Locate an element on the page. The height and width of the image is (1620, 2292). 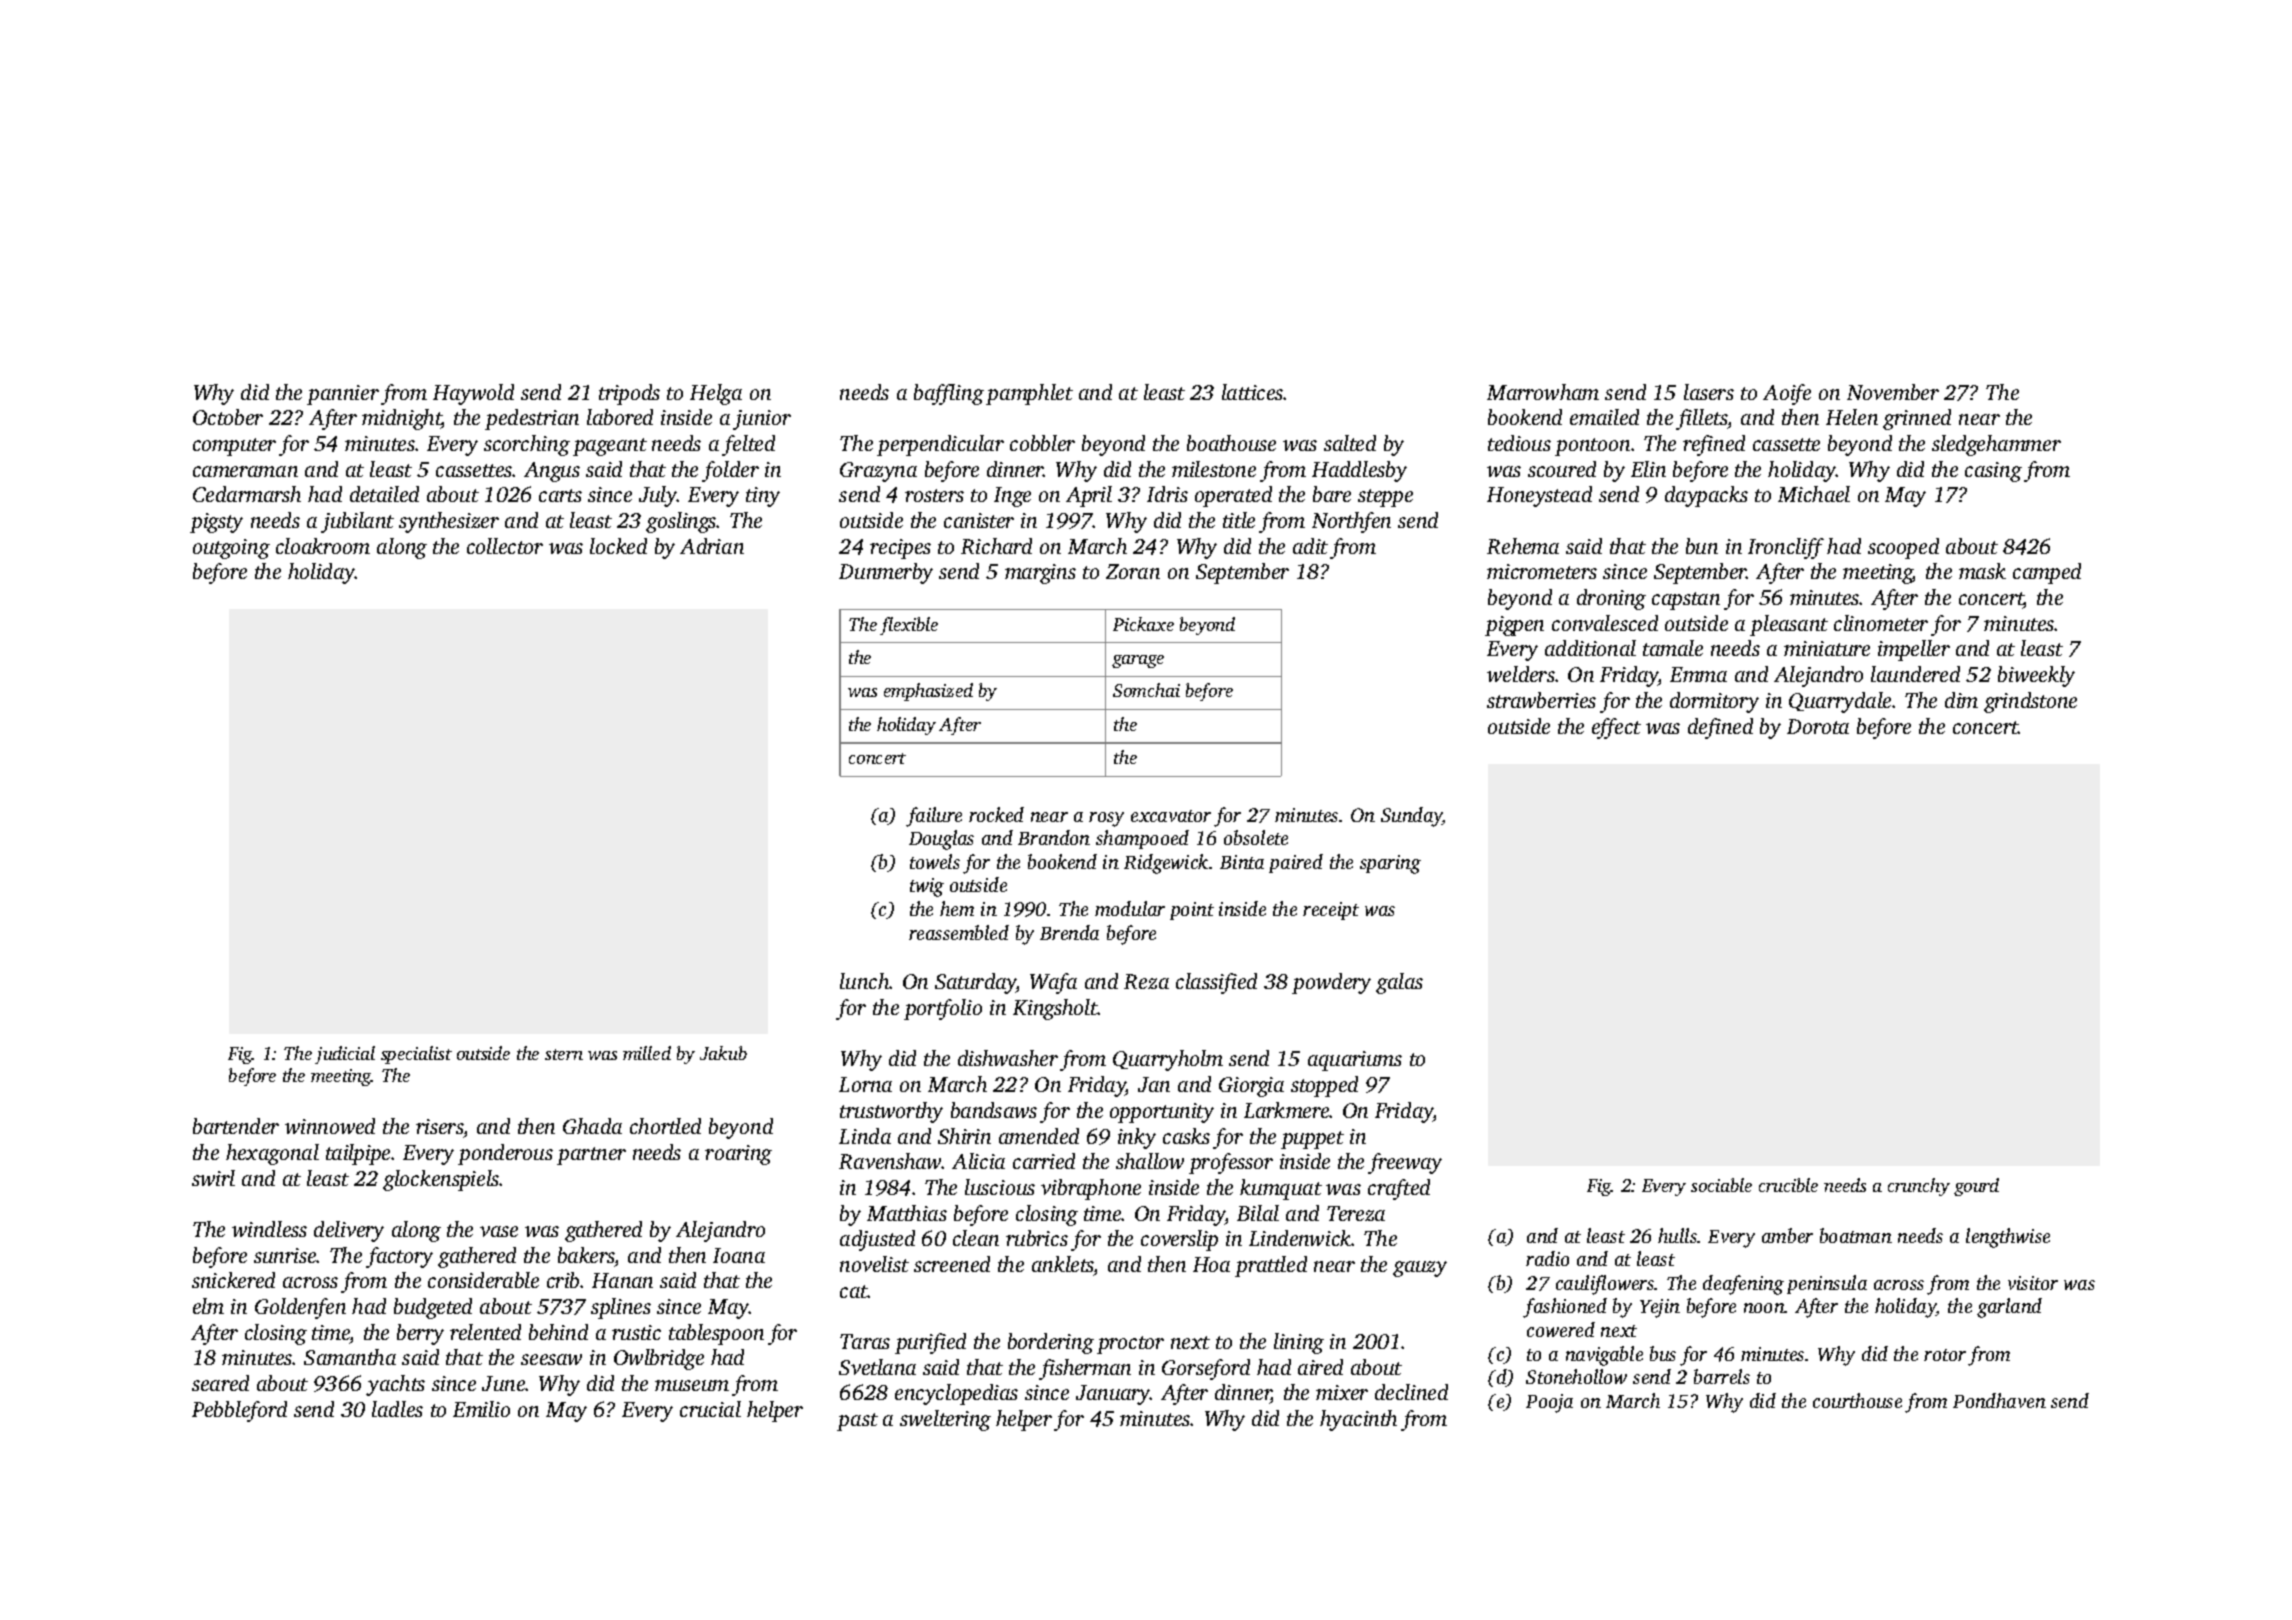
outgoing is located at coordinates (231, 549).
